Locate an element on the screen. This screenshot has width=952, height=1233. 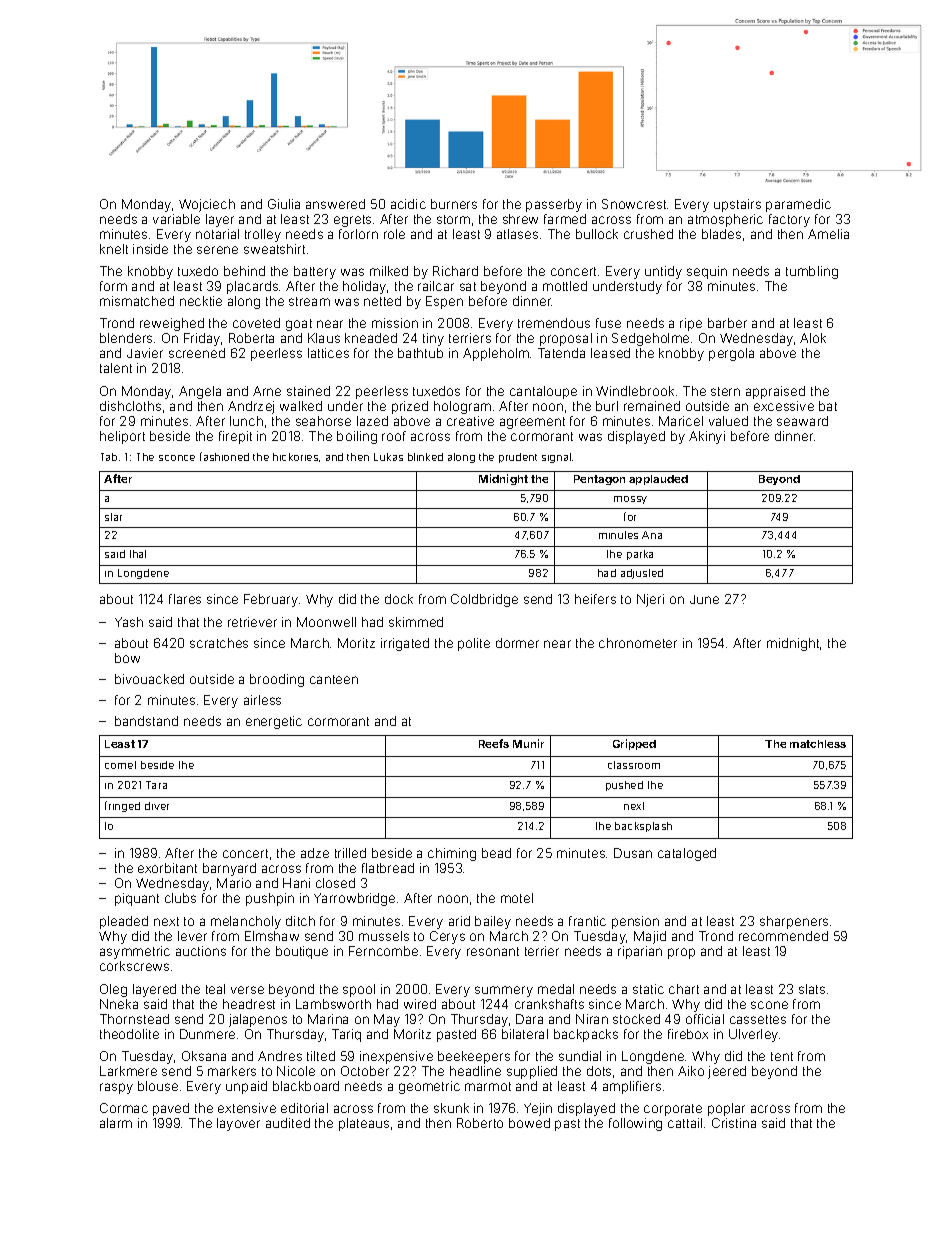
plateaus is located at coordinates (364, 1124).
